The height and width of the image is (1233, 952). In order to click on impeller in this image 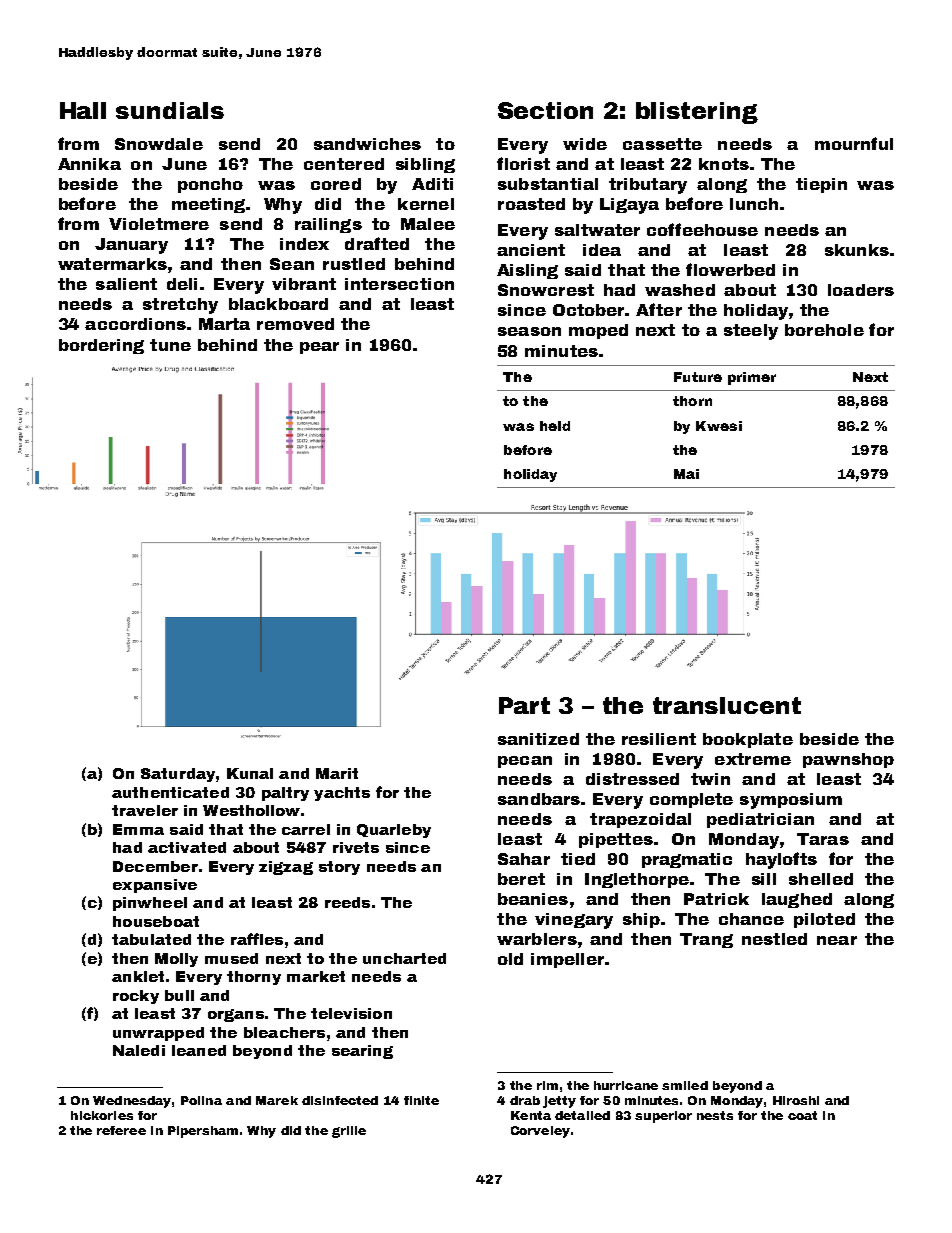, I will do `click(567, 960)`.
